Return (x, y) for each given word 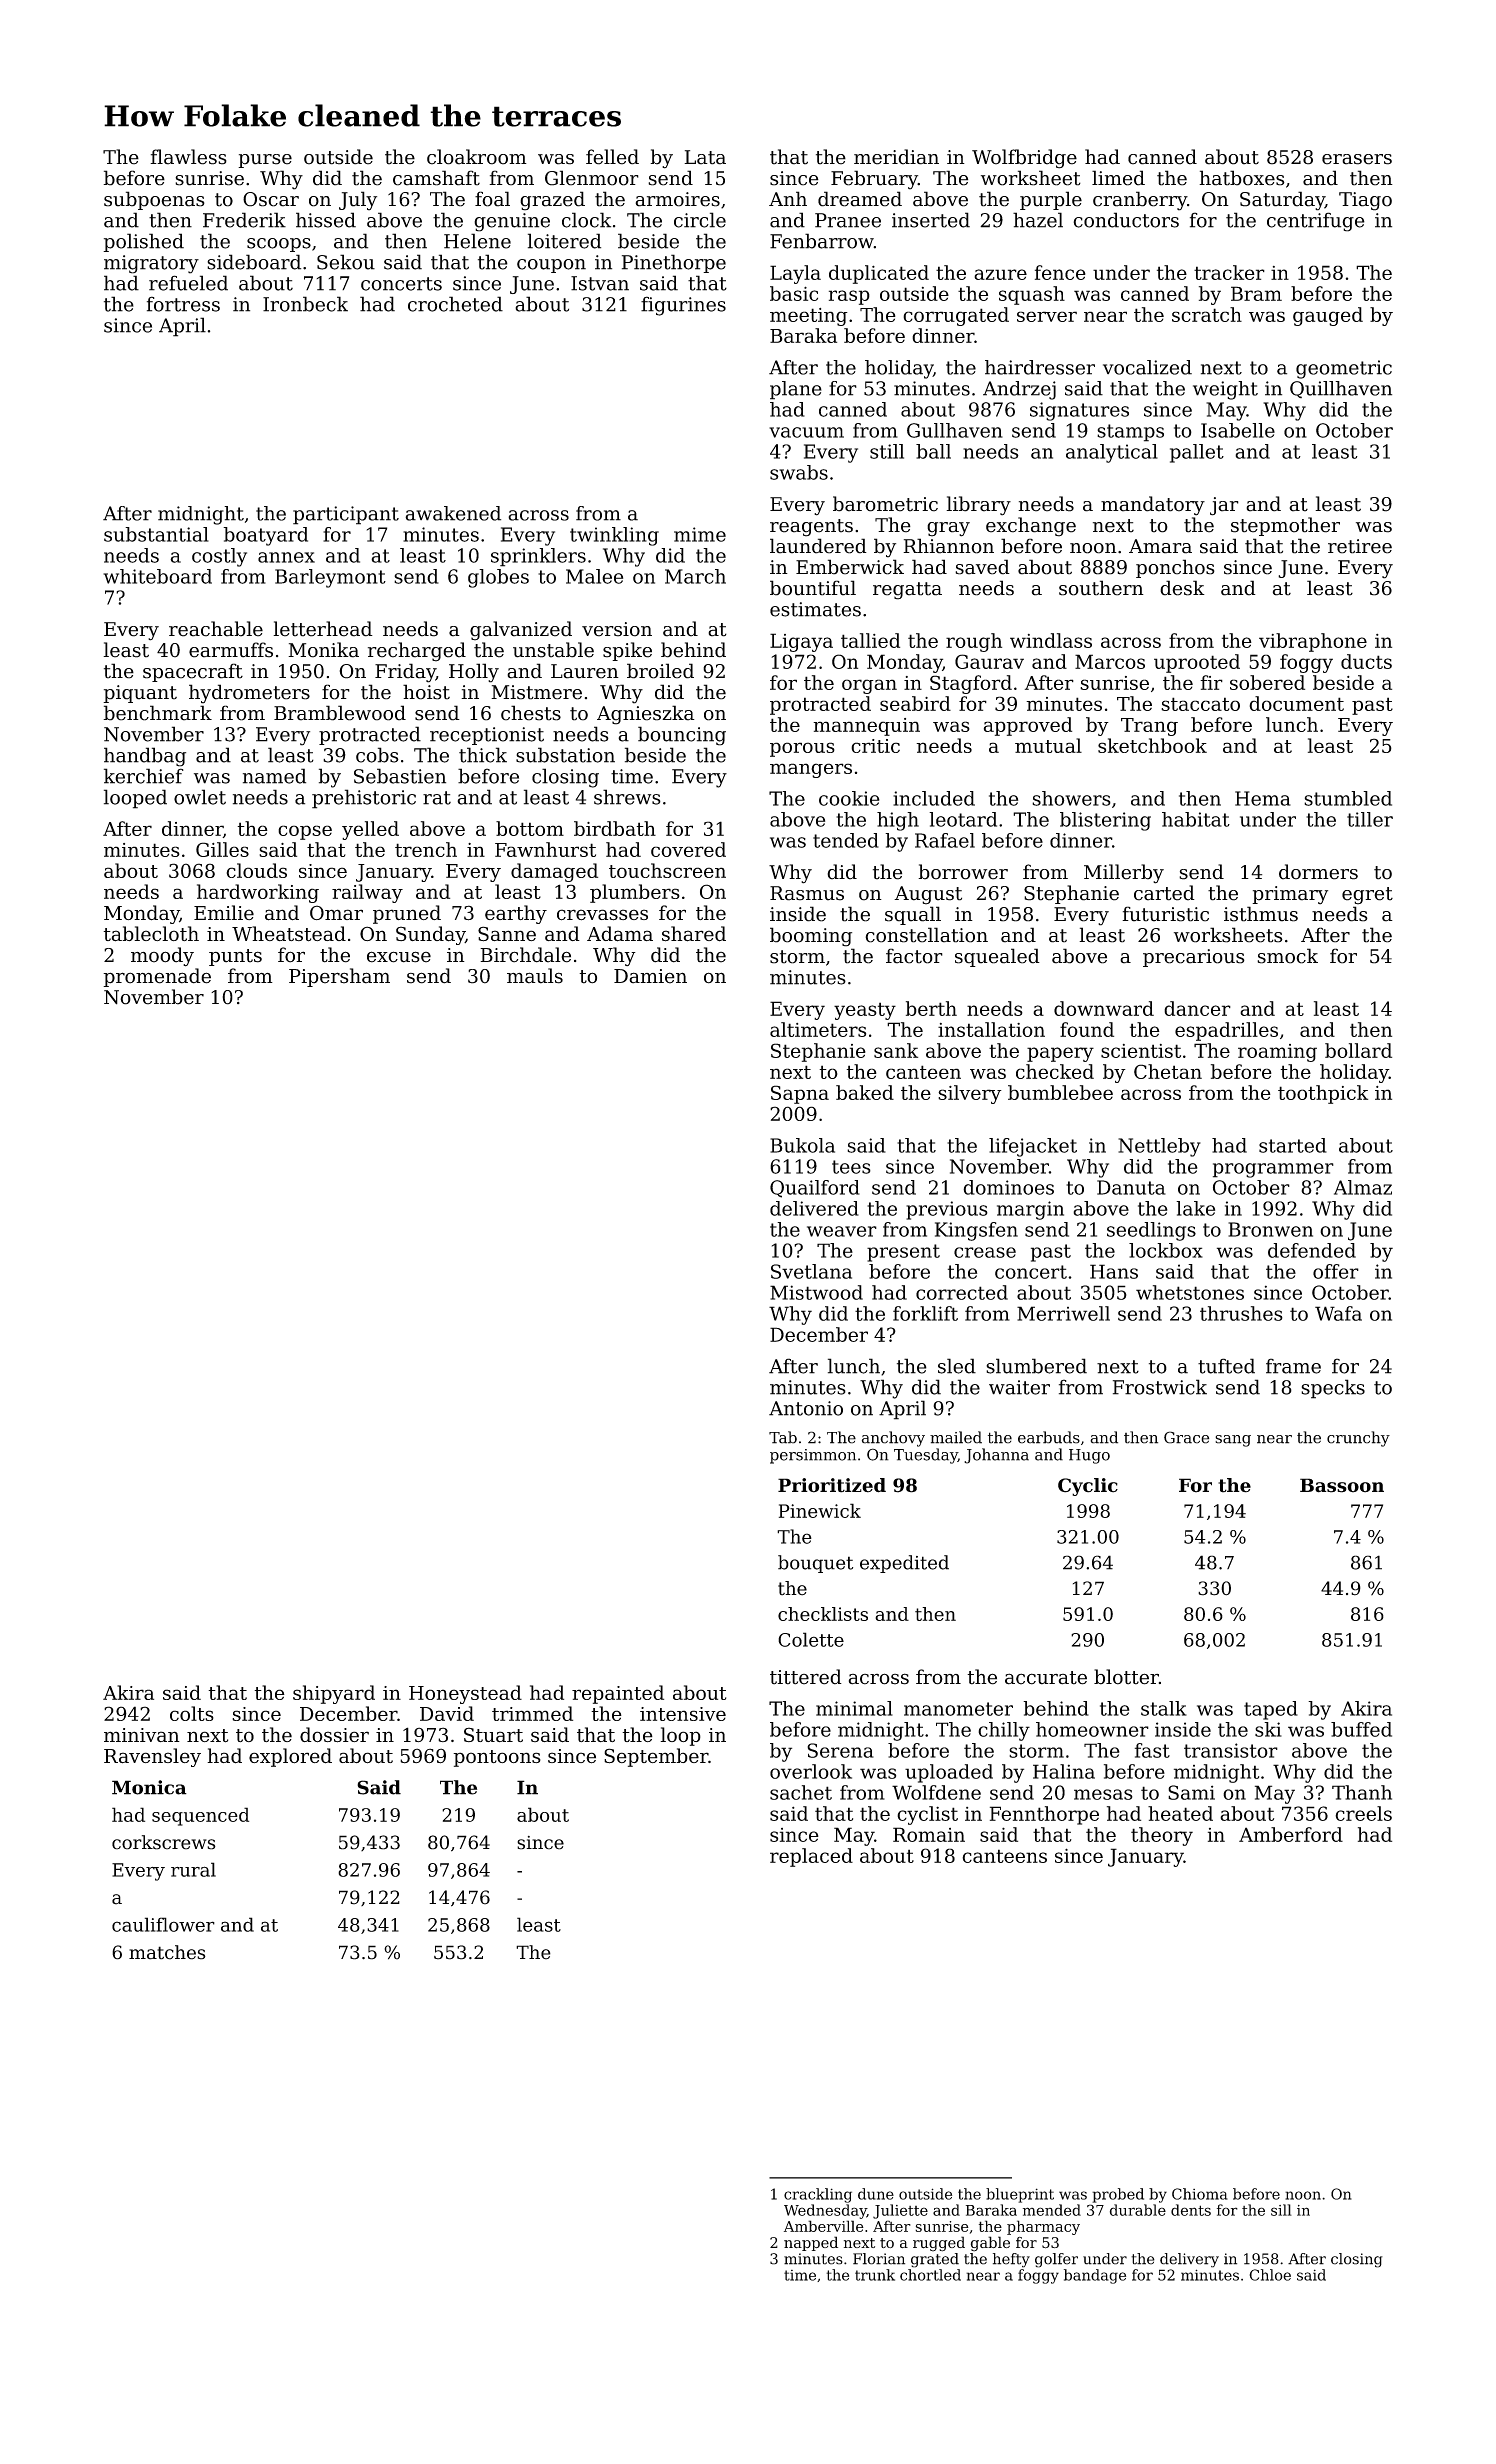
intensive (683, 1714)
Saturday (1282, 201)
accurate (1046, 1678)
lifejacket (1033, 1147)
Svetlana (811, 1271)
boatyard (265, 536)
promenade (157, 977)
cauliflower (163, 1924)
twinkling (614, 536)
